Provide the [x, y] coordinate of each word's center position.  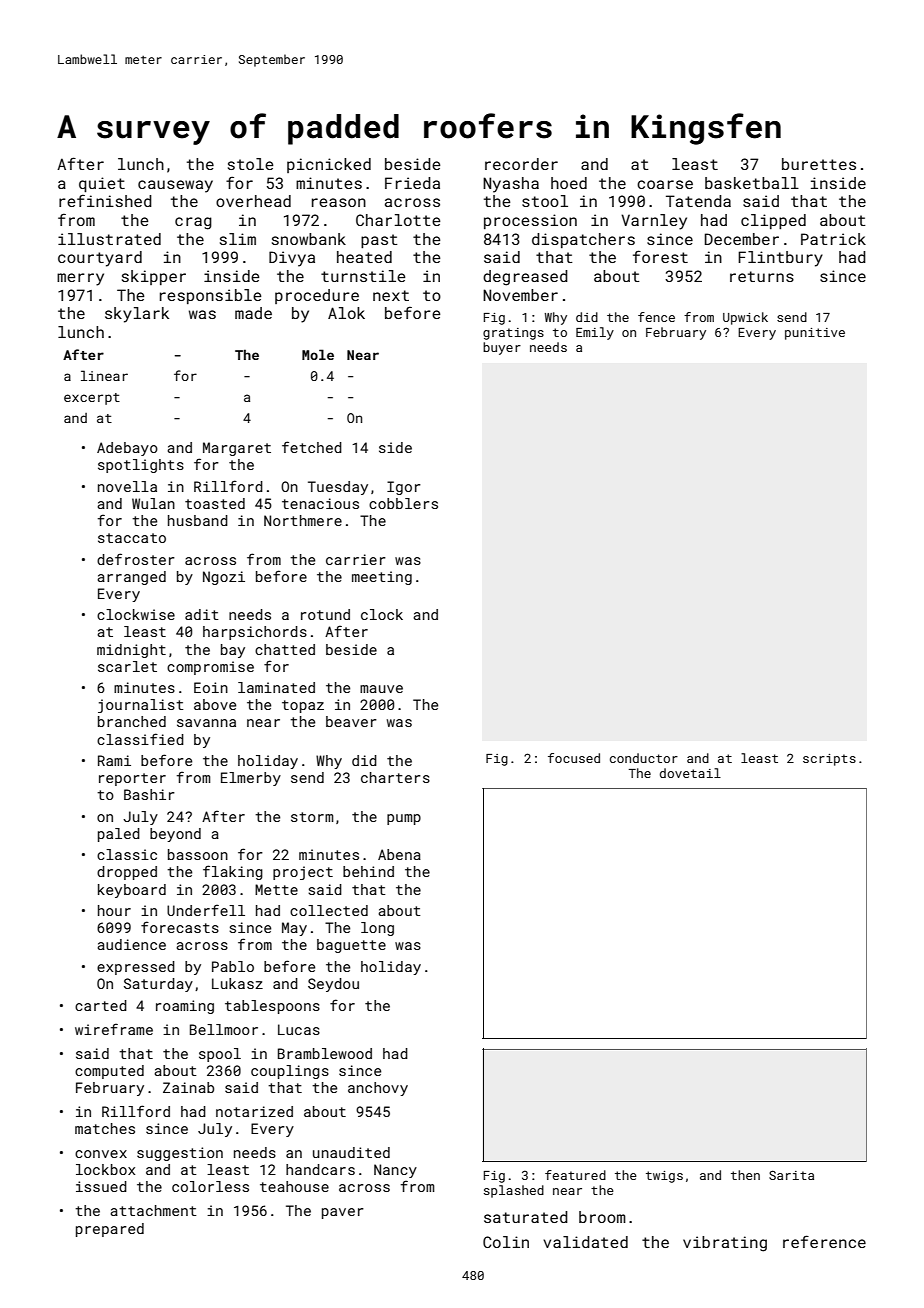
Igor [404, 488]
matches [105, 1128]
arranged [131, 578]
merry [80, 279]
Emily [595, 333]
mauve [381, 689]
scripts [829, 760]
